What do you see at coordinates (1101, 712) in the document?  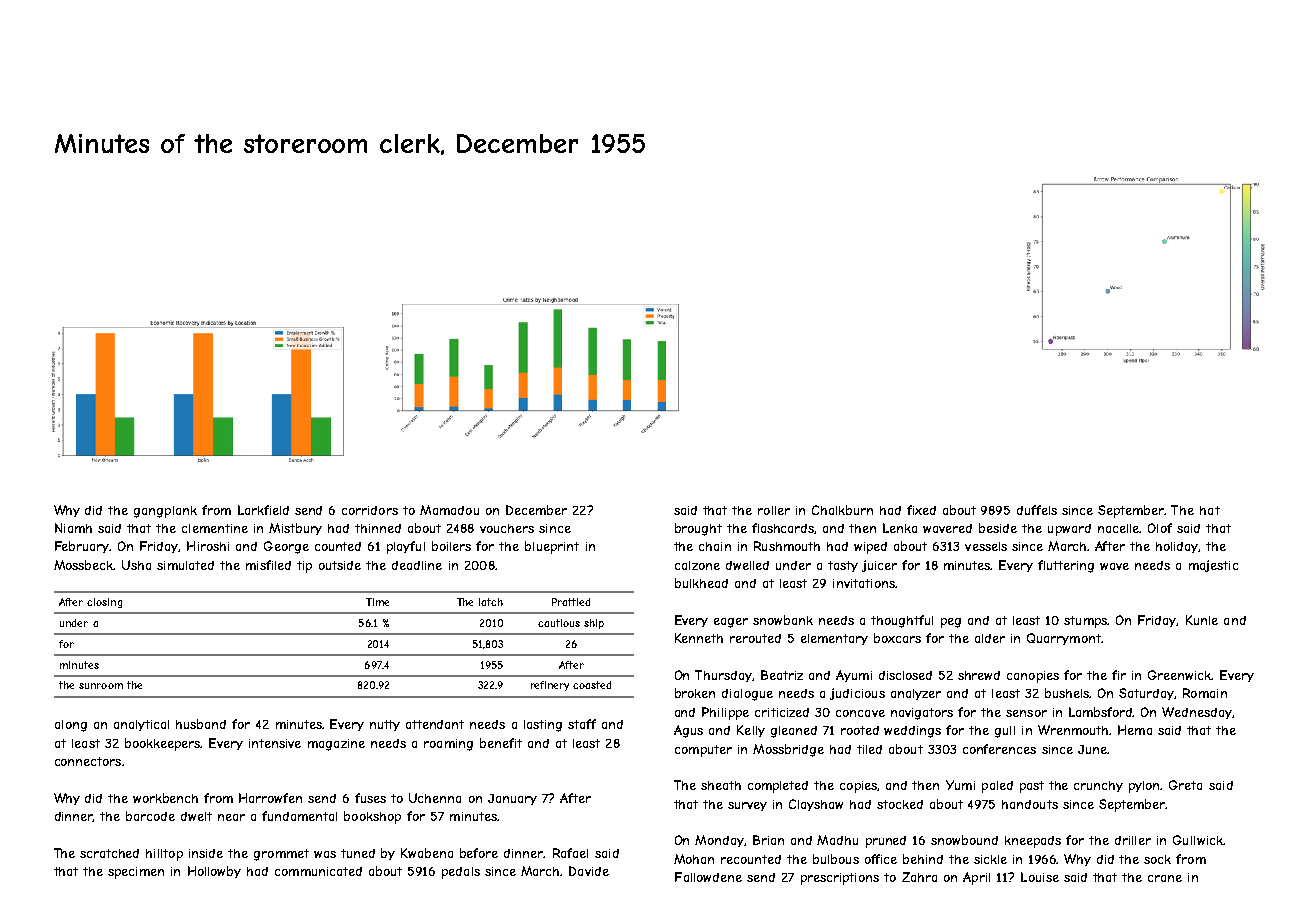 I see `Lambsford` at bounding box center [1101, 712].
